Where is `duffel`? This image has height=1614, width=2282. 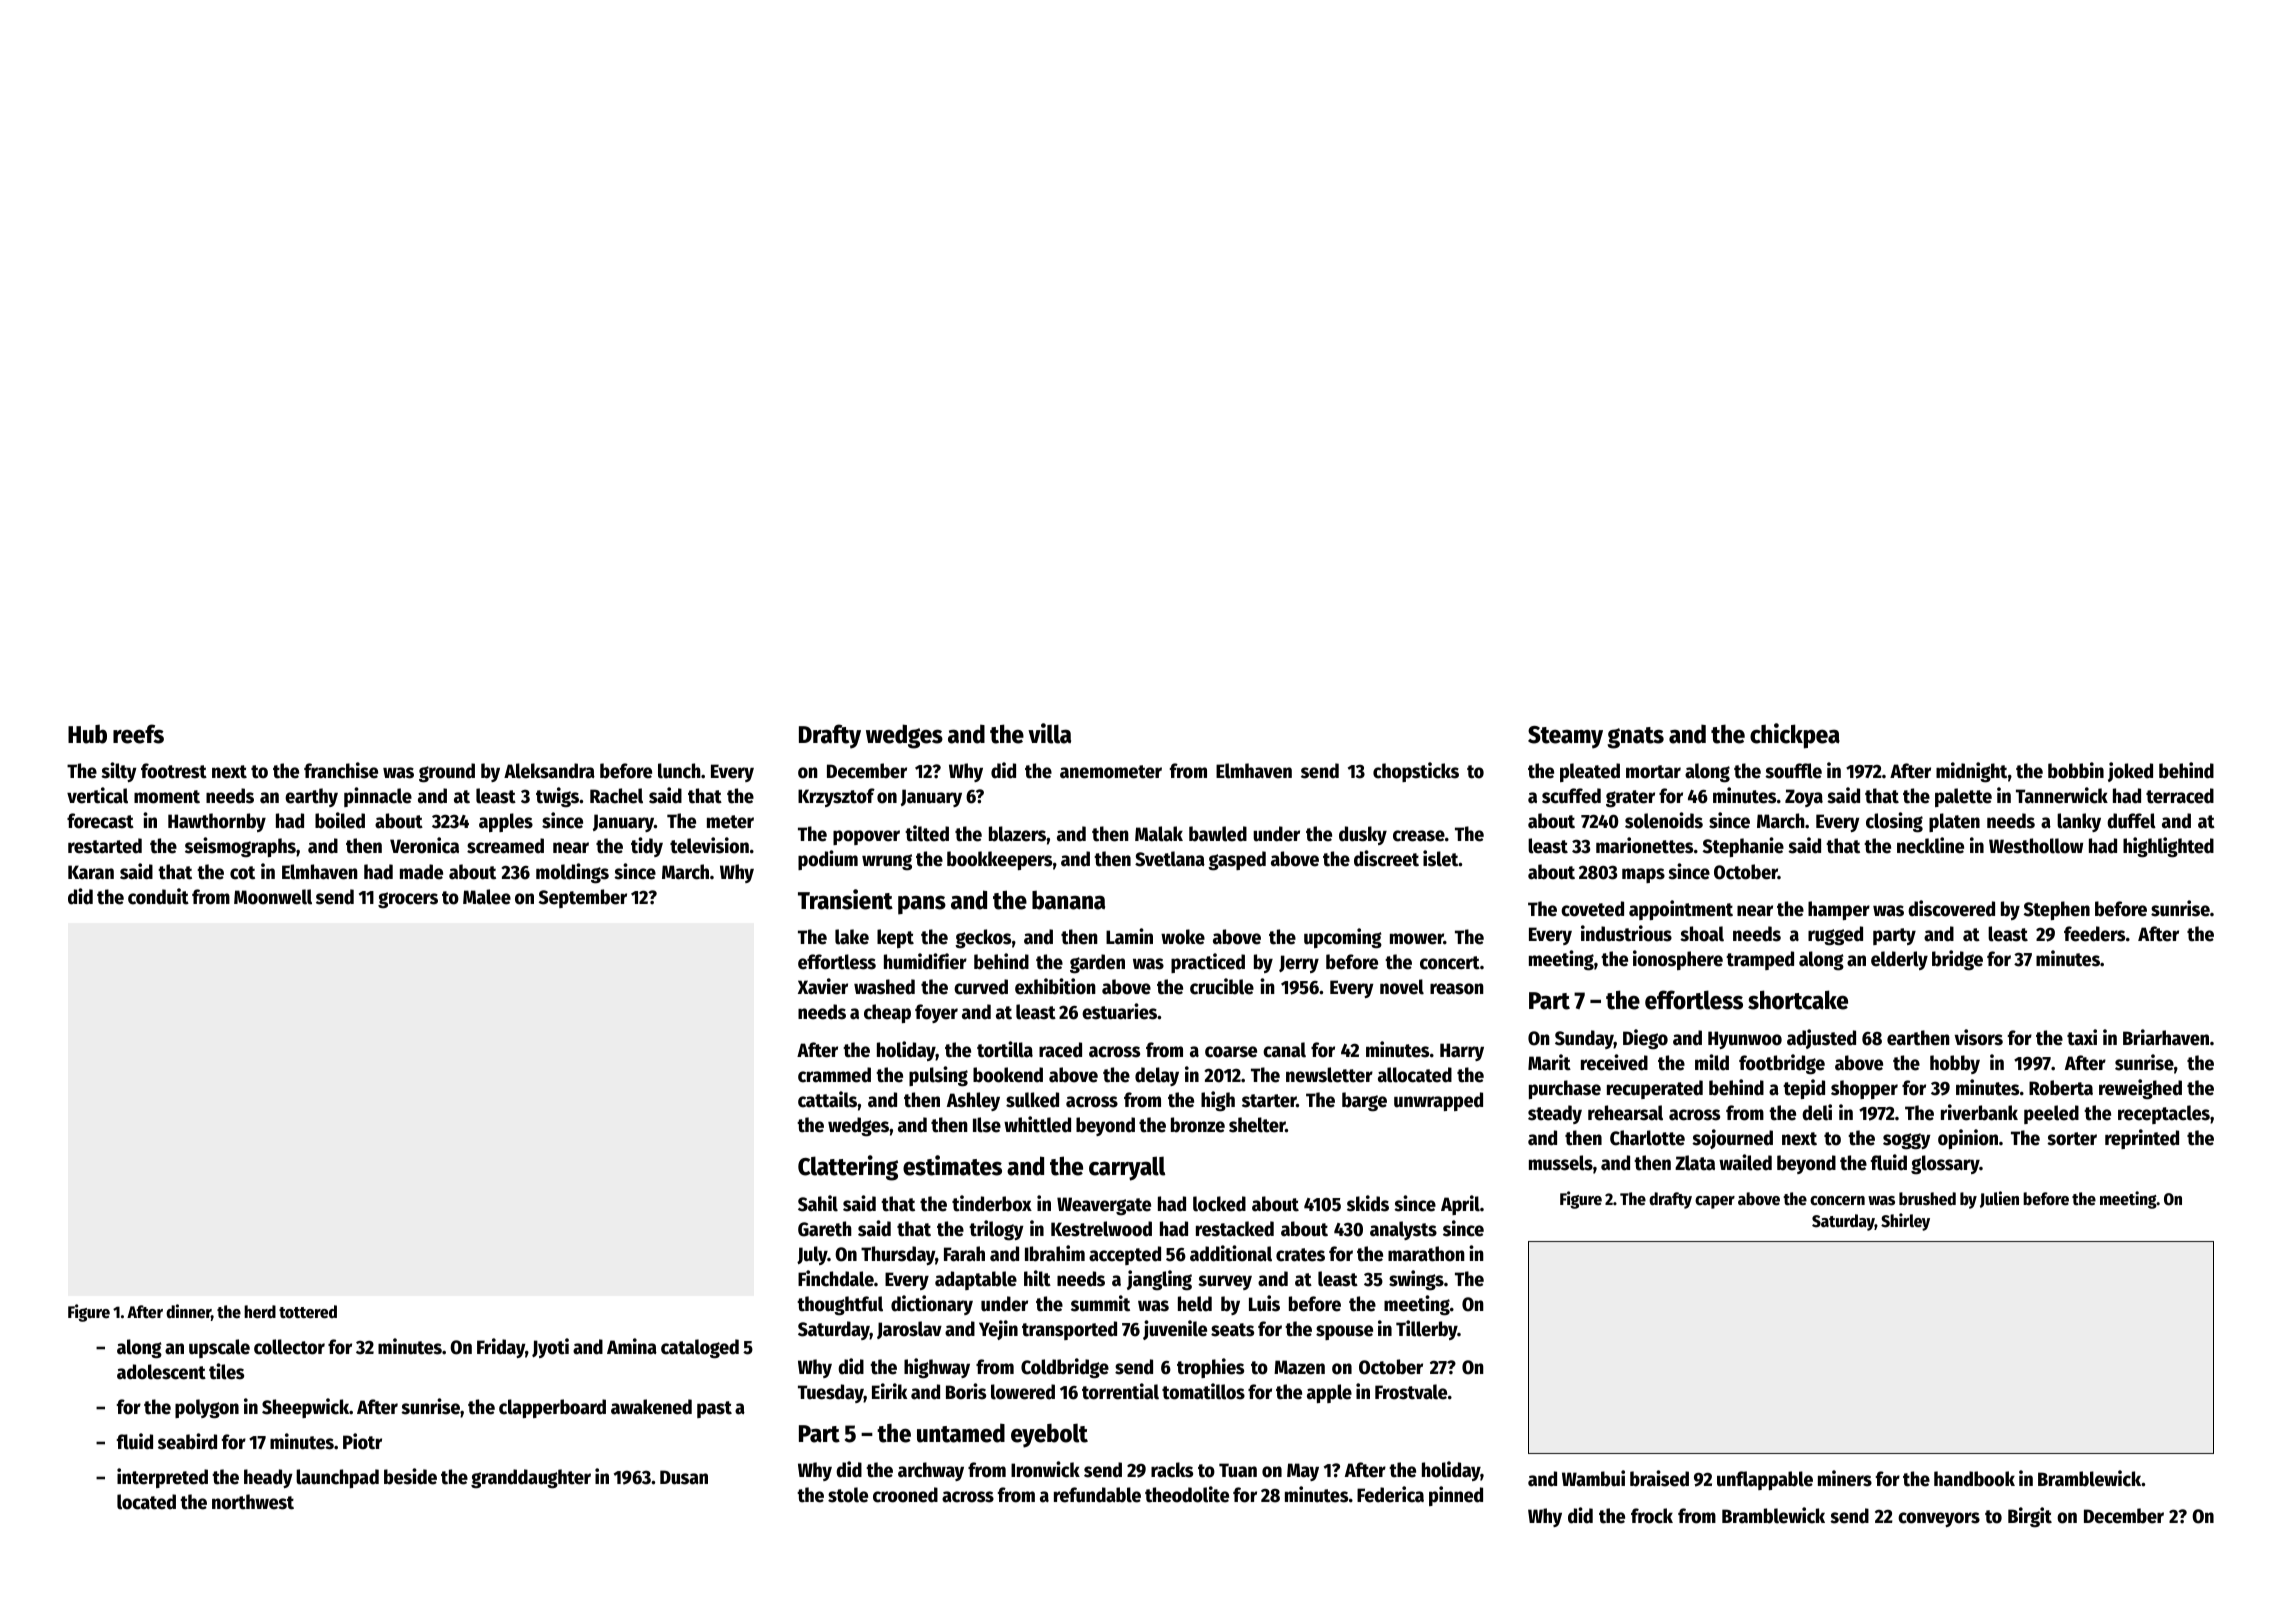
duffel is located at coordinates (2131, 821).
